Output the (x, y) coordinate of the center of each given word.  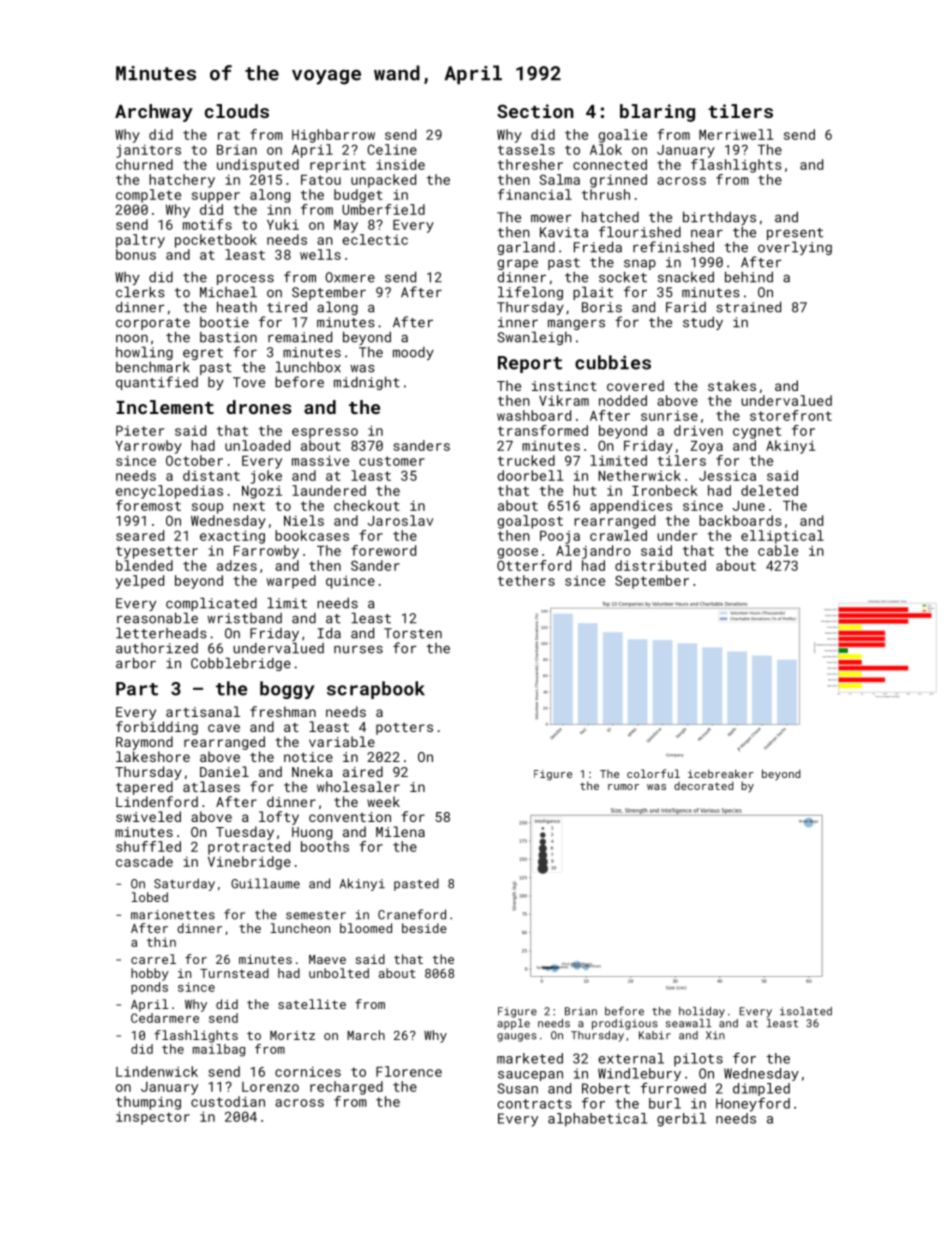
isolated (806, 1011)
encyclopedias (169, 492)
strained (748, 307)
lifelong (530, 293)
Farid (686, 307)
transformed (543, 430)
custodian (228, 1101)
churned (144, 164)
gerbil (681, 1120)
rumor (623, 787)
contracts (535, 1104)
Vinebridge (249, 863)
